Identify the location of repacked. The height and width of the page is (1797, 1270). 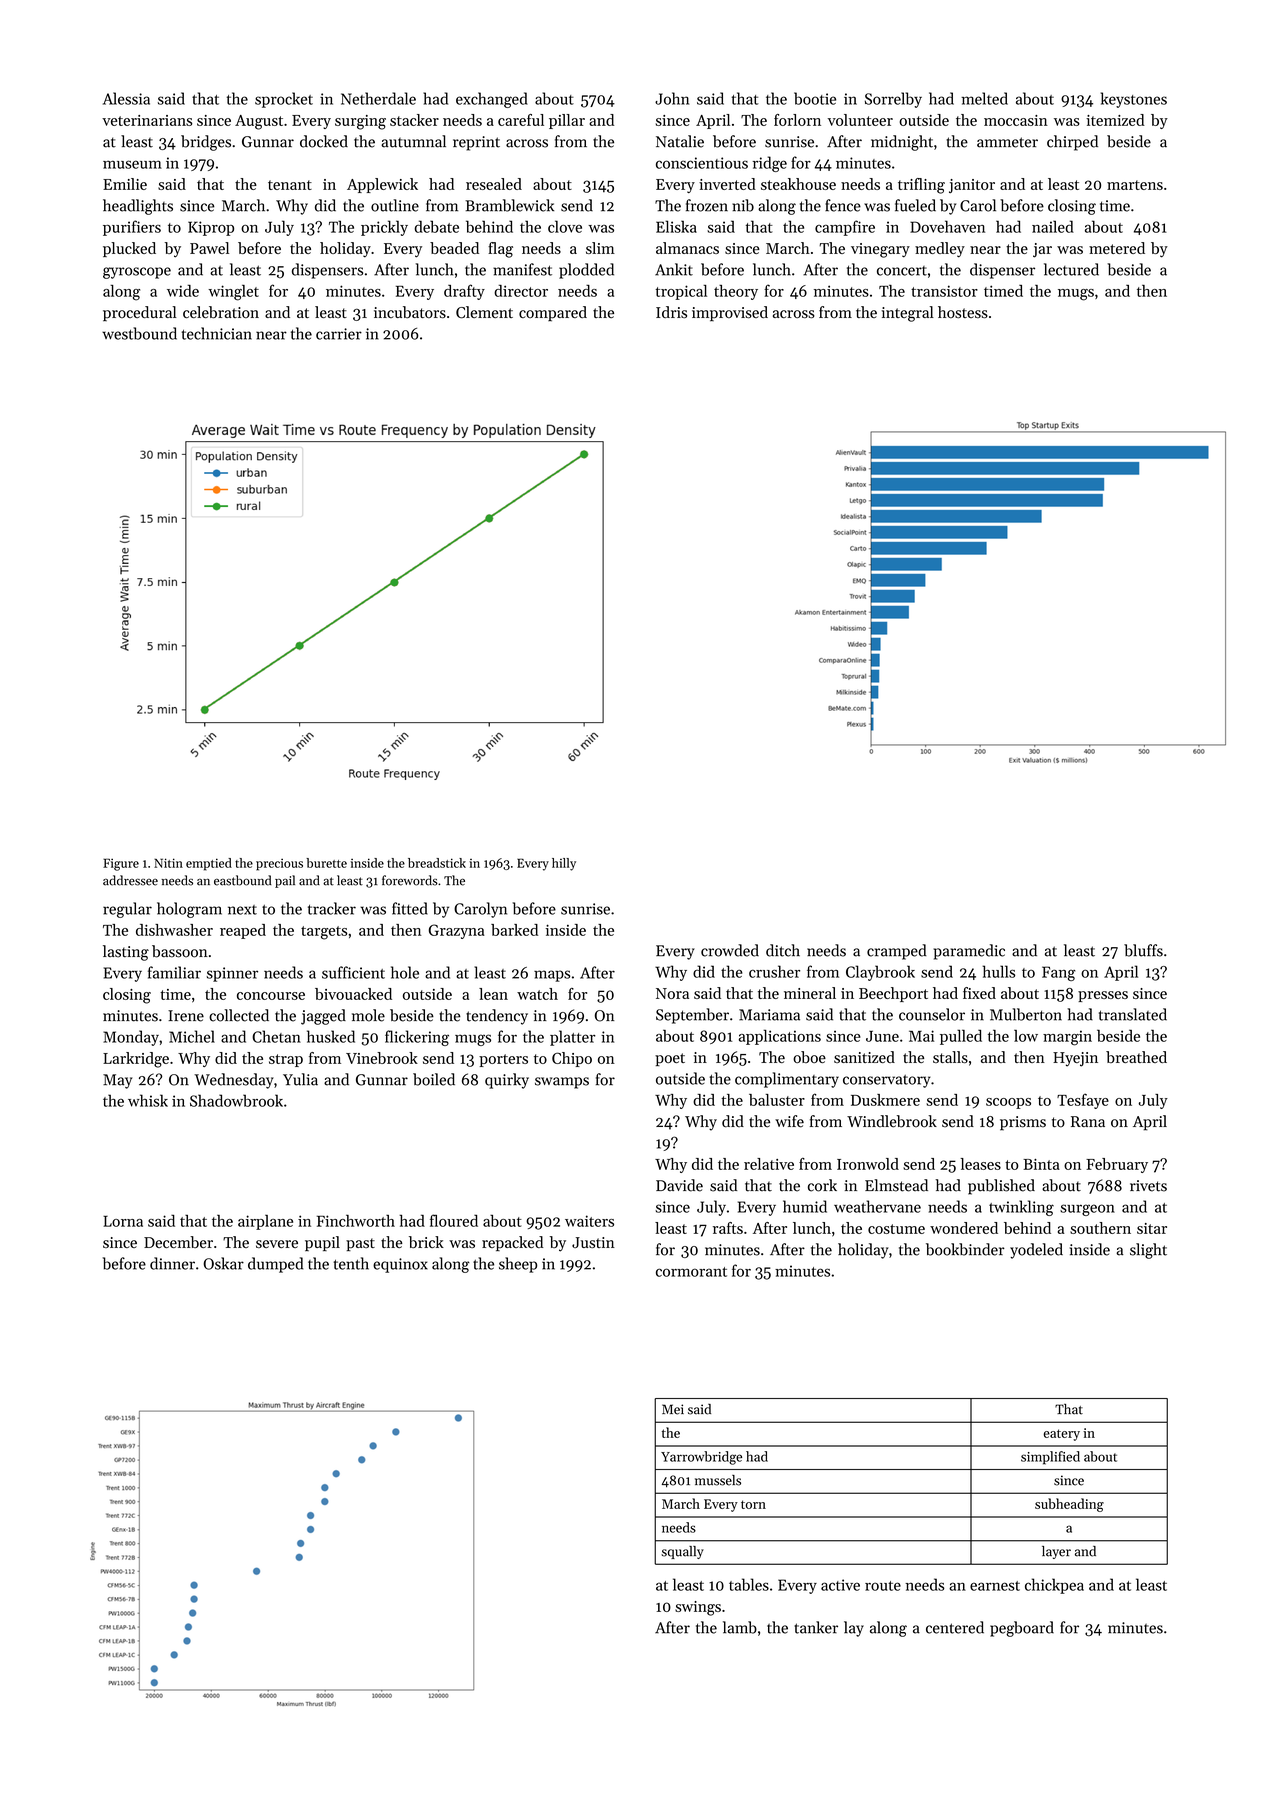
(512, 1243).
